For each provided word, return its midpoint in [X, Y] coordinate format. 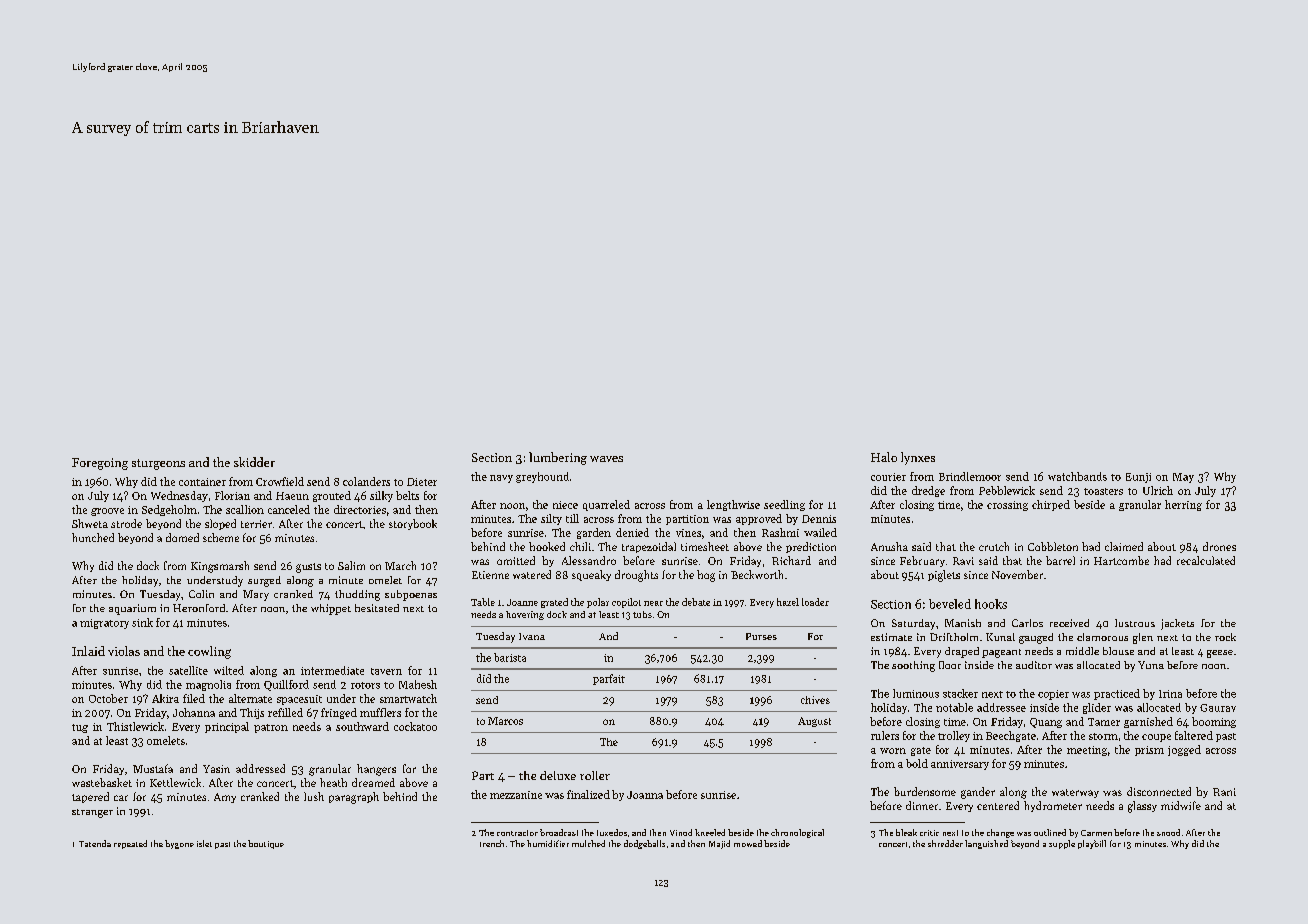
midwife [1181, 805]
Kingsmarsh [220, 567]
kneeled [710, 832]
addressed [260, 768]
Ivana [532, 636]
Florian [232, 495]
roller [595, 775]
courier [888, 477]
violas [124, 651]
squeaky [591, 575]
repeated [130, 844]
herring [1183, 505]
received [1069, 623]
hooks [991, 604]
